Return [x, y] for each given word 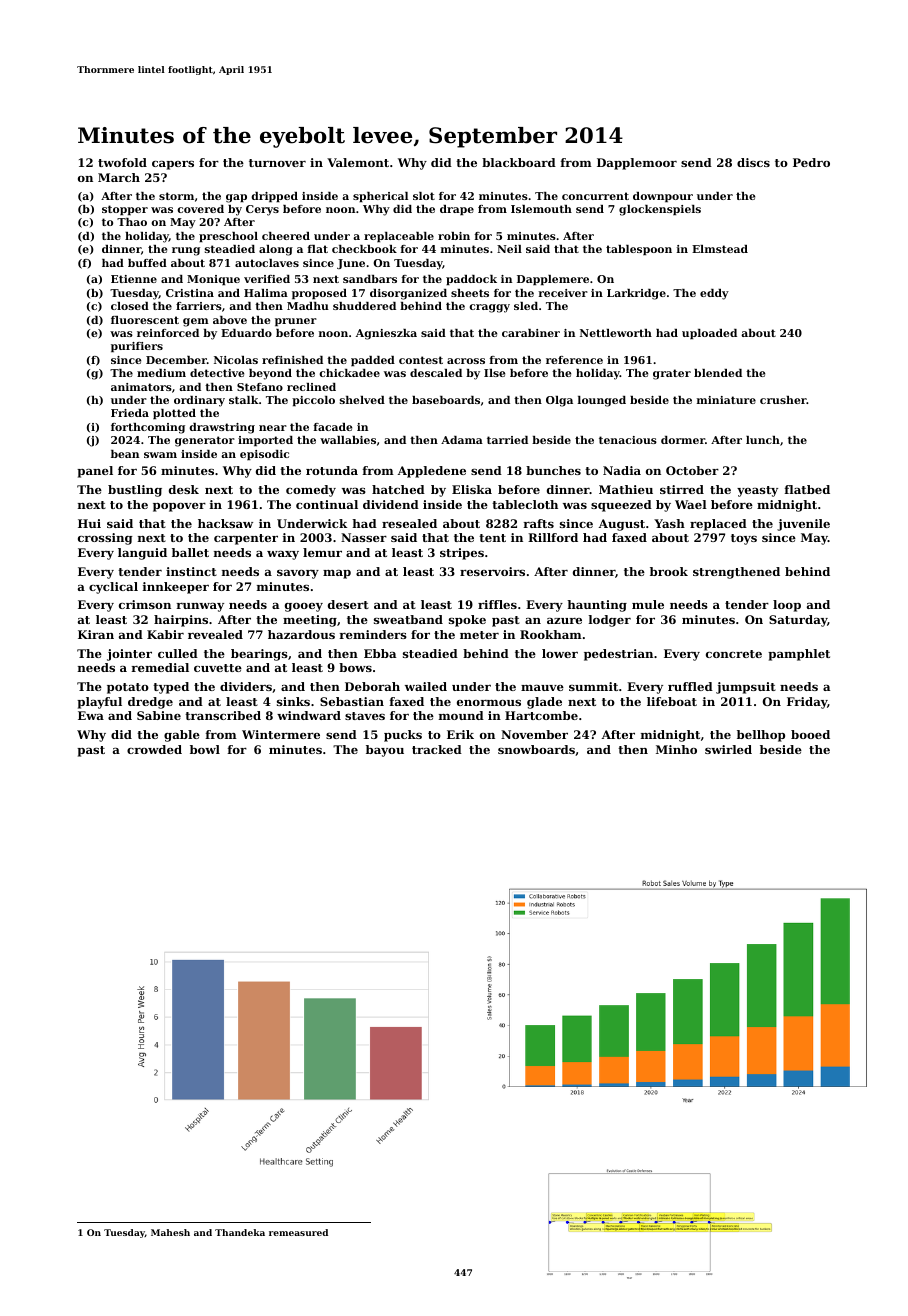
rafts [539, 523]
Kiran [96, 634]
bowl [205, 749]
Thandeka [240, 1232]
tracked [437, 749]
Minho [676, 749]
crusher [783, 400]
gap [236, 198]
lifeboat [672, 701]
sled [526, 306]
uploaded [709, 334]
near [273, 428]
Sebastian [352, 701]
